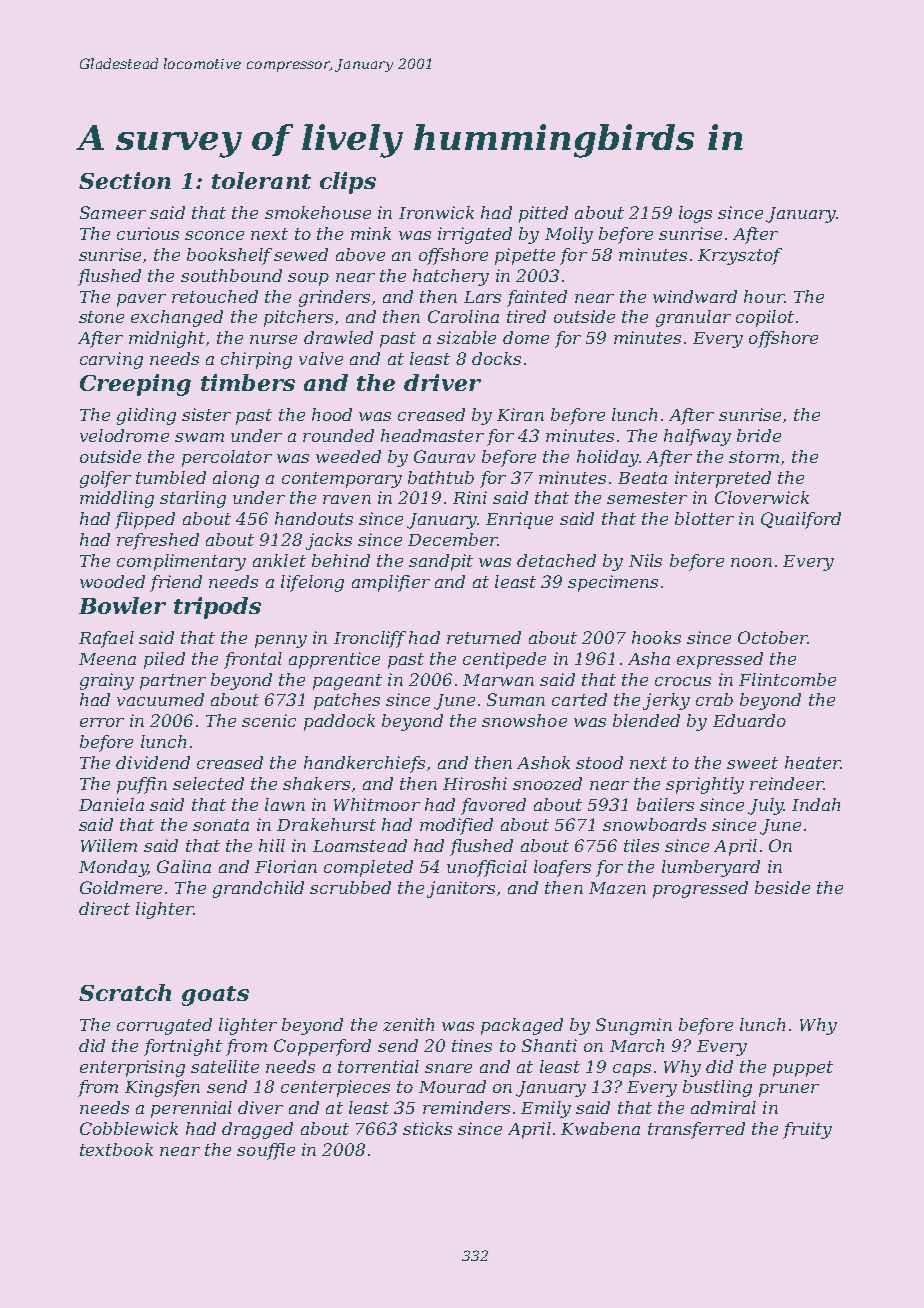  Describe the element at coordinates (556, 560) in the document. I see `detached` at that location.
